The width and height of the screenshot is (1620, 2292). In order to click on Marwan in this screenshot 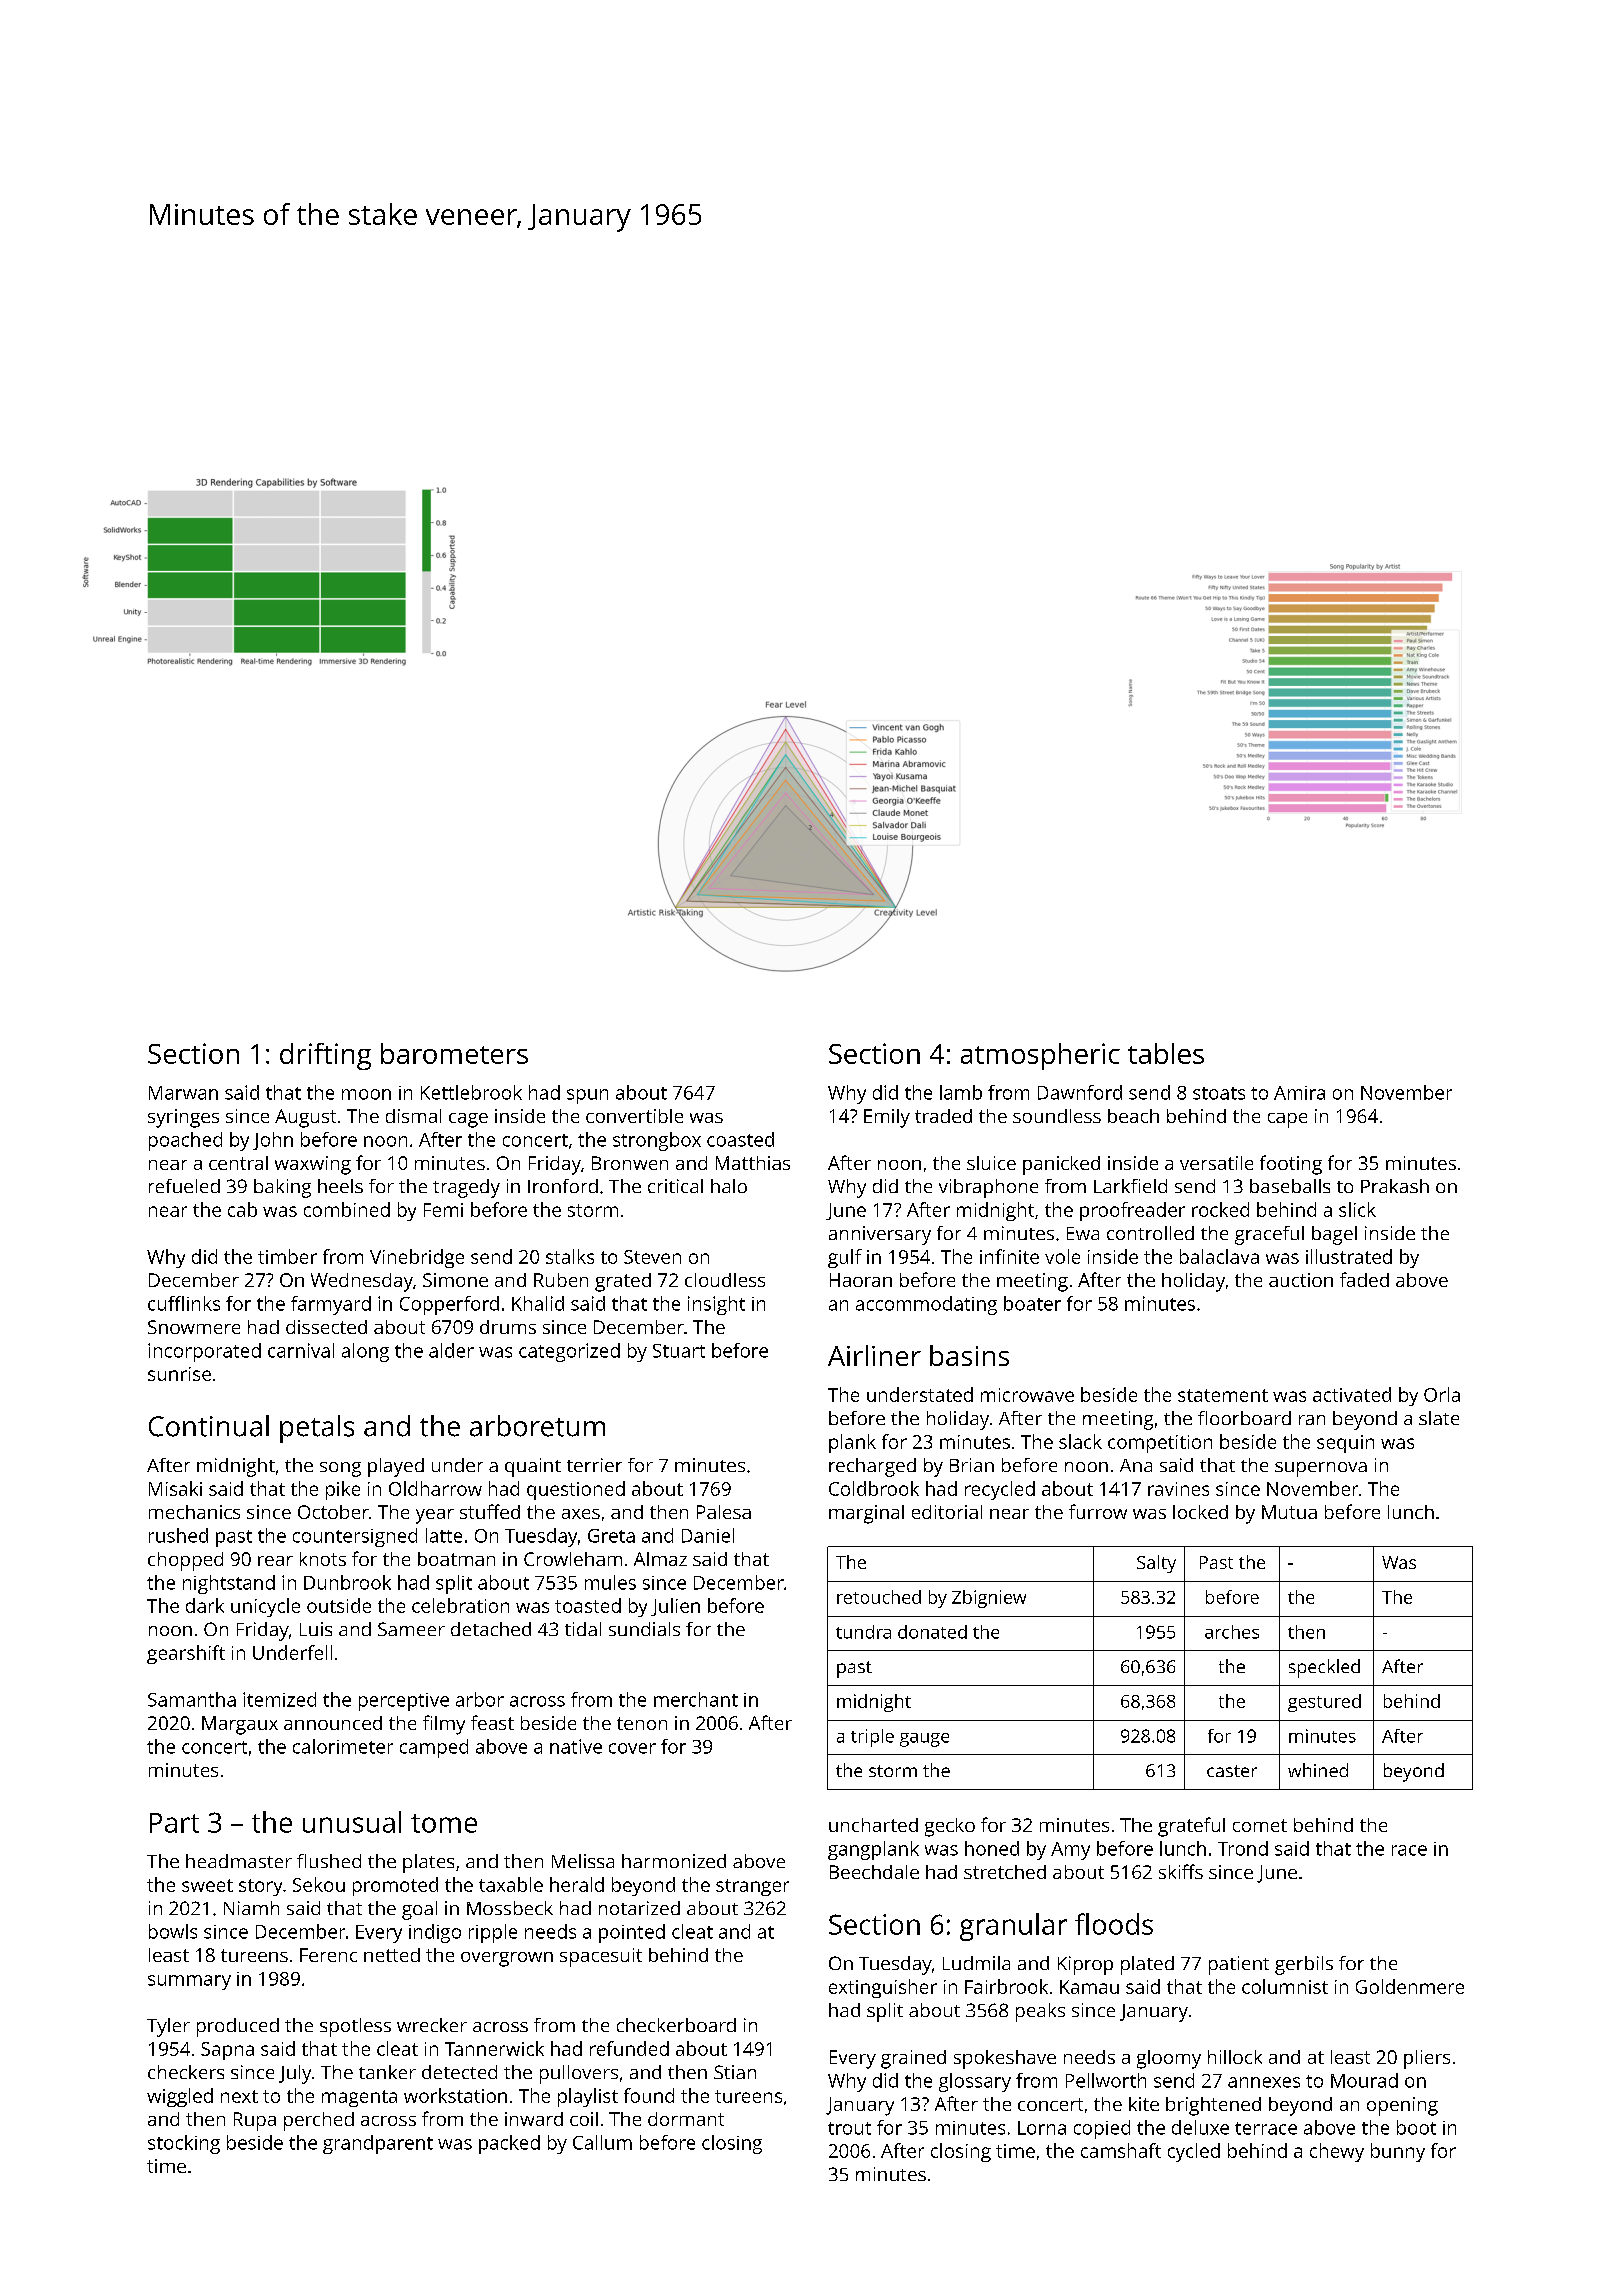, I will do `click(183, 1093)`.
